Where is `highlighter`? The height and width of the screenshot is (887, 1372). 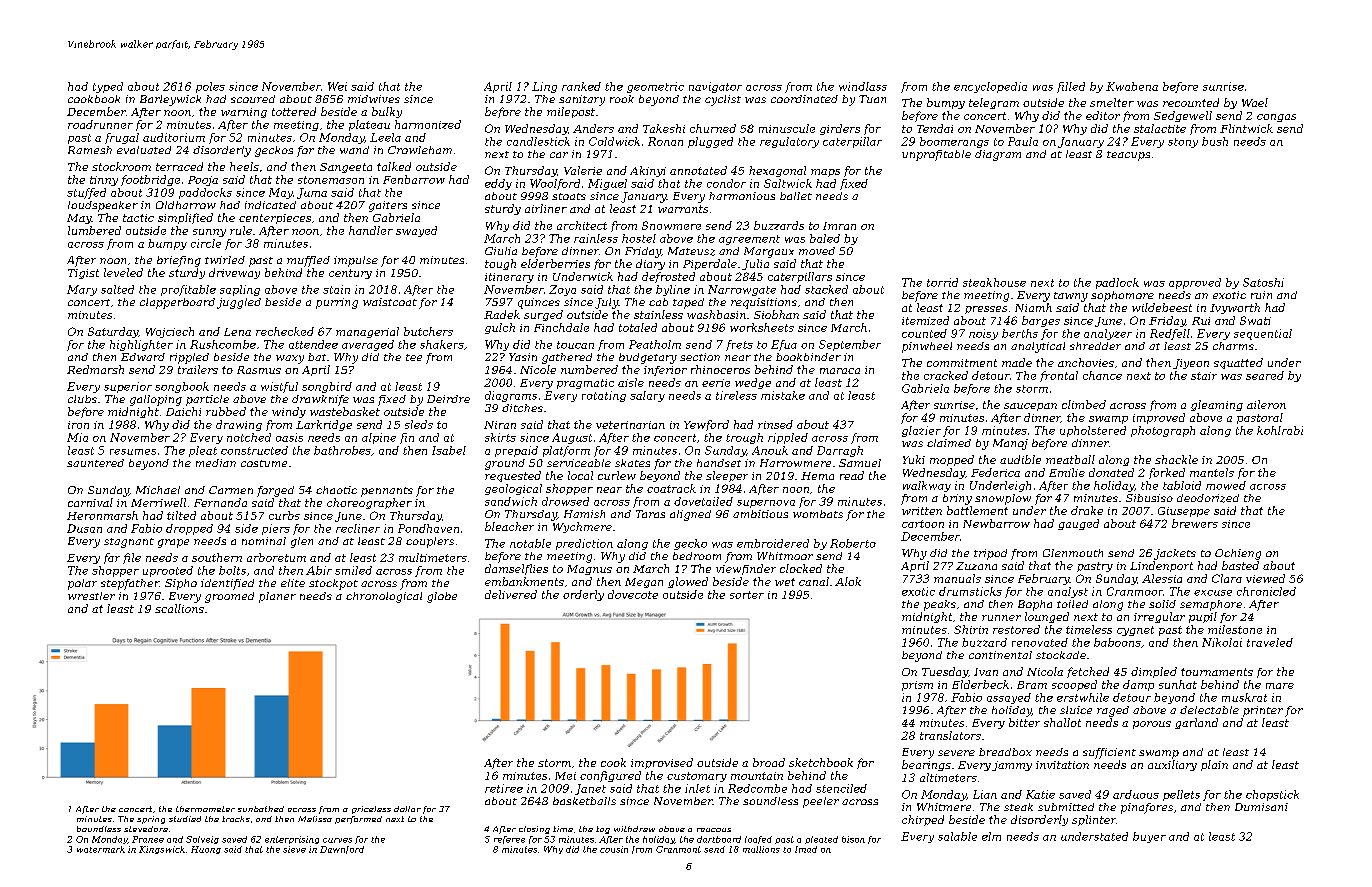 highlighter is located at coordinates (141, 345).
